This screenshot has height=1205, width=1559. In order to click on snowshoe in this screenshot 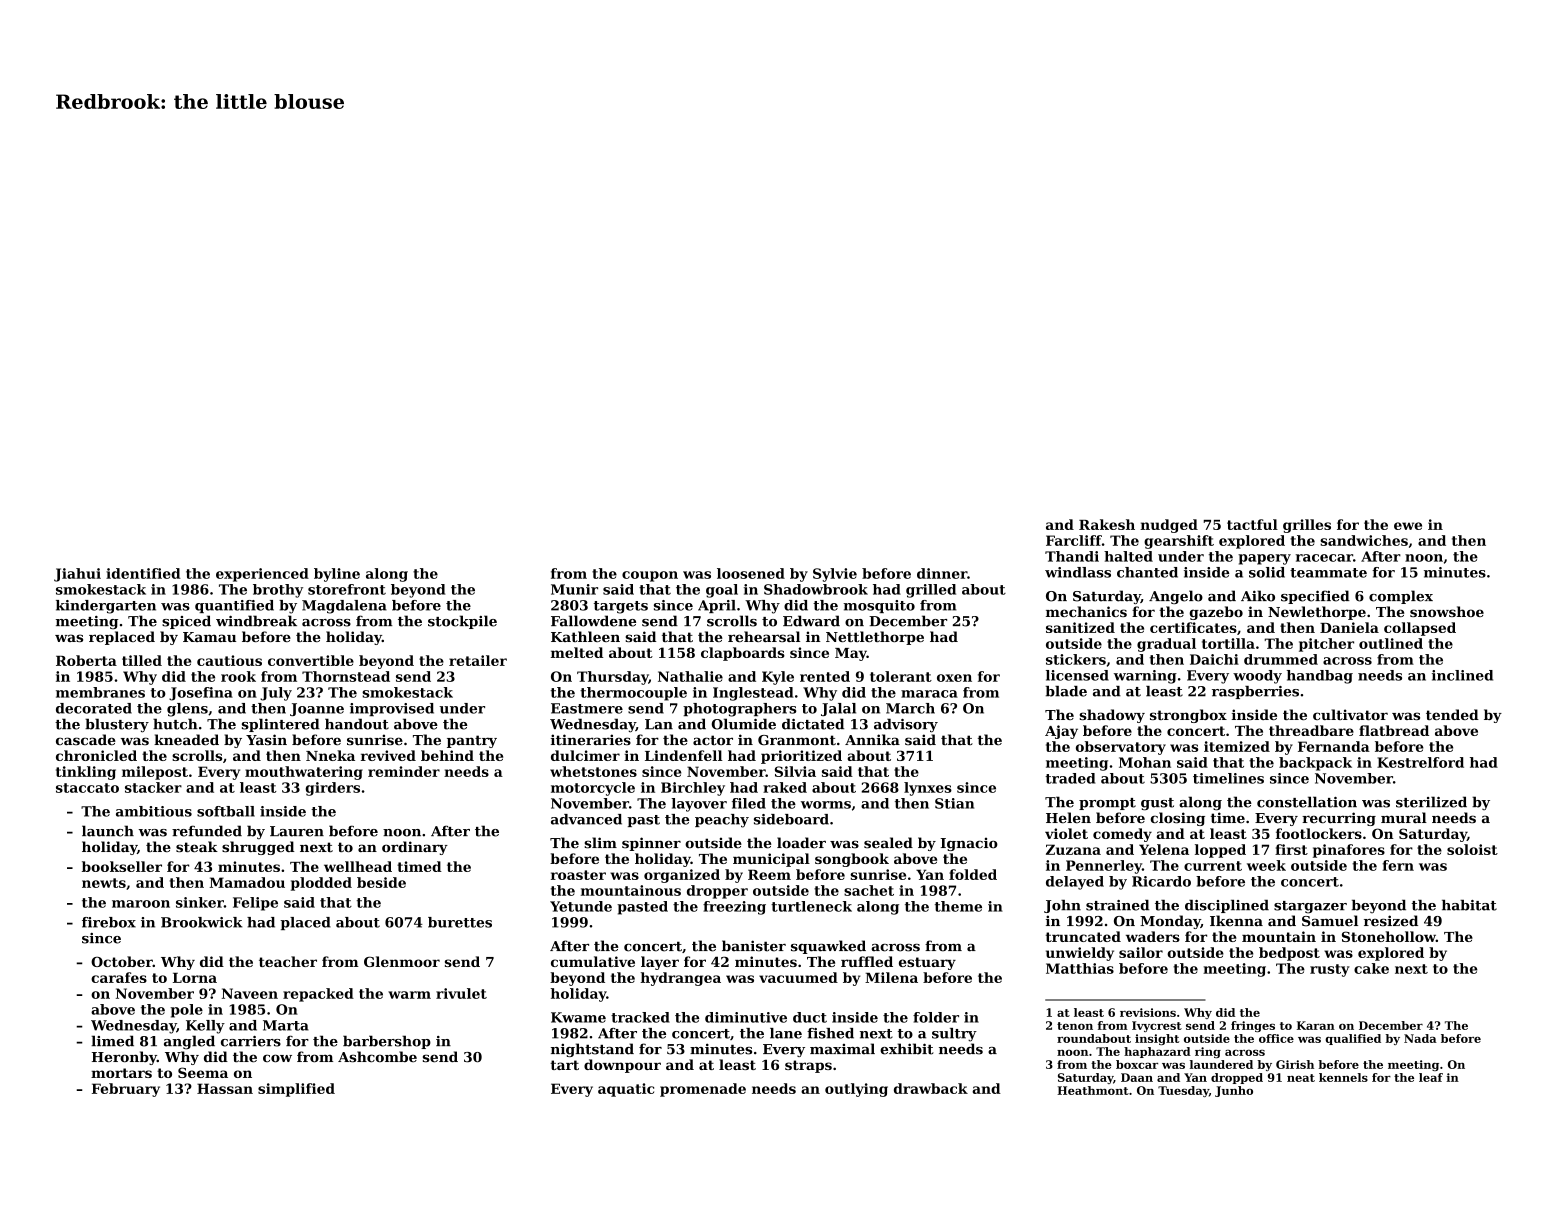, I will do `click(1447, 611)`.
